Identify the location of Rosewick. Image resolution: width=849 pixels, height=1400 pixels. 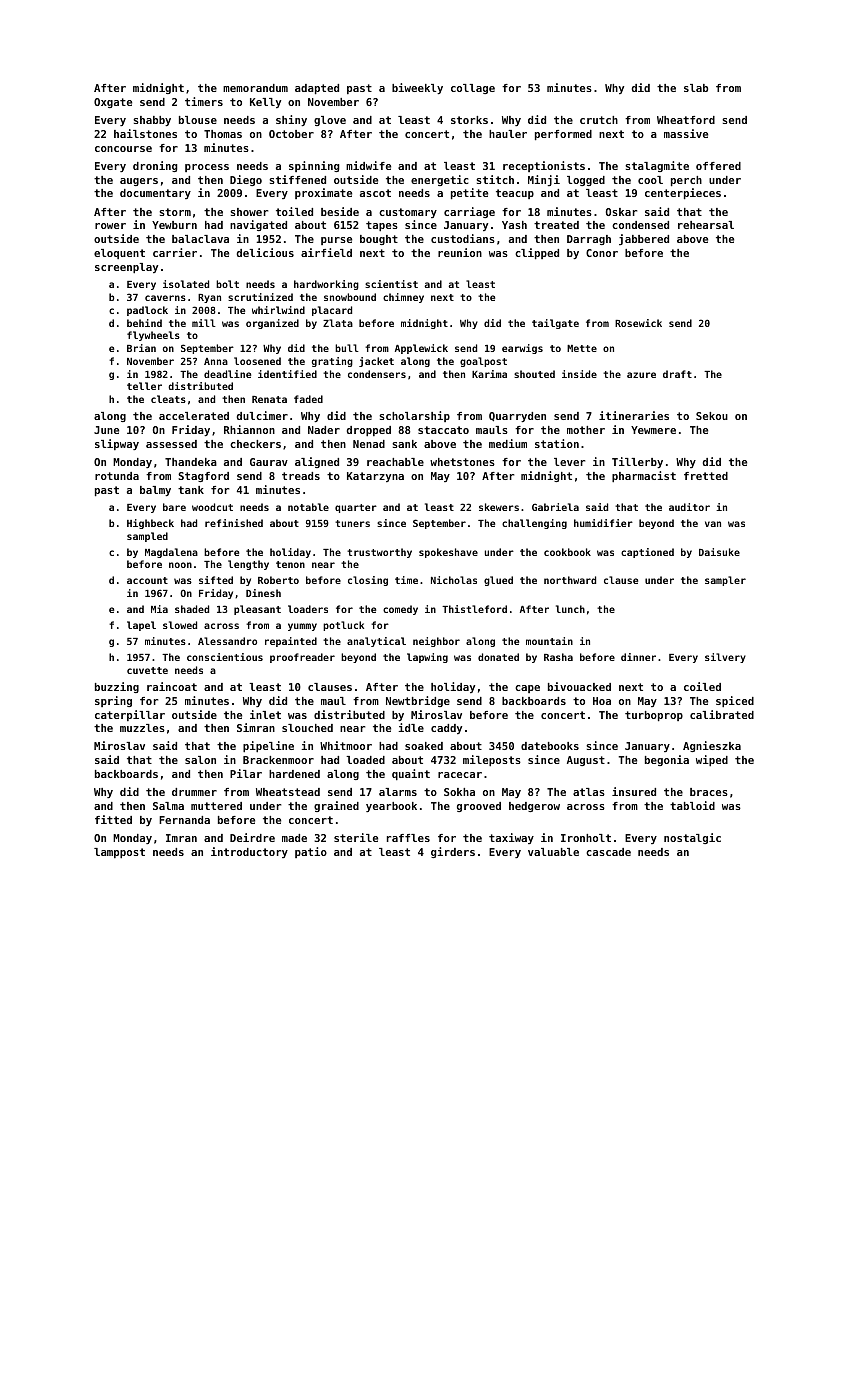
(638, 323).
